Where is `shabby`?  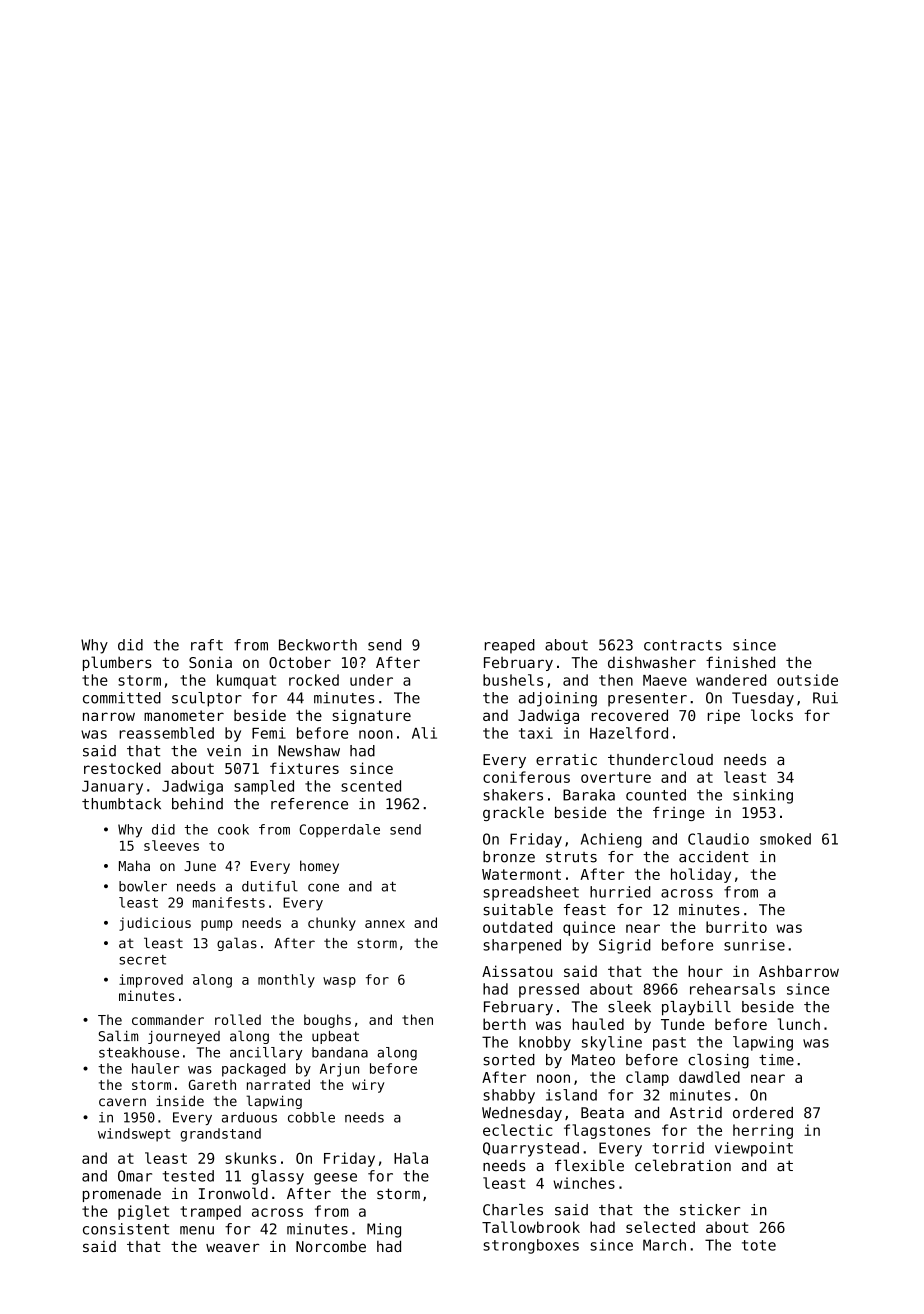
shabby is located at coordinates (509, 1096).
